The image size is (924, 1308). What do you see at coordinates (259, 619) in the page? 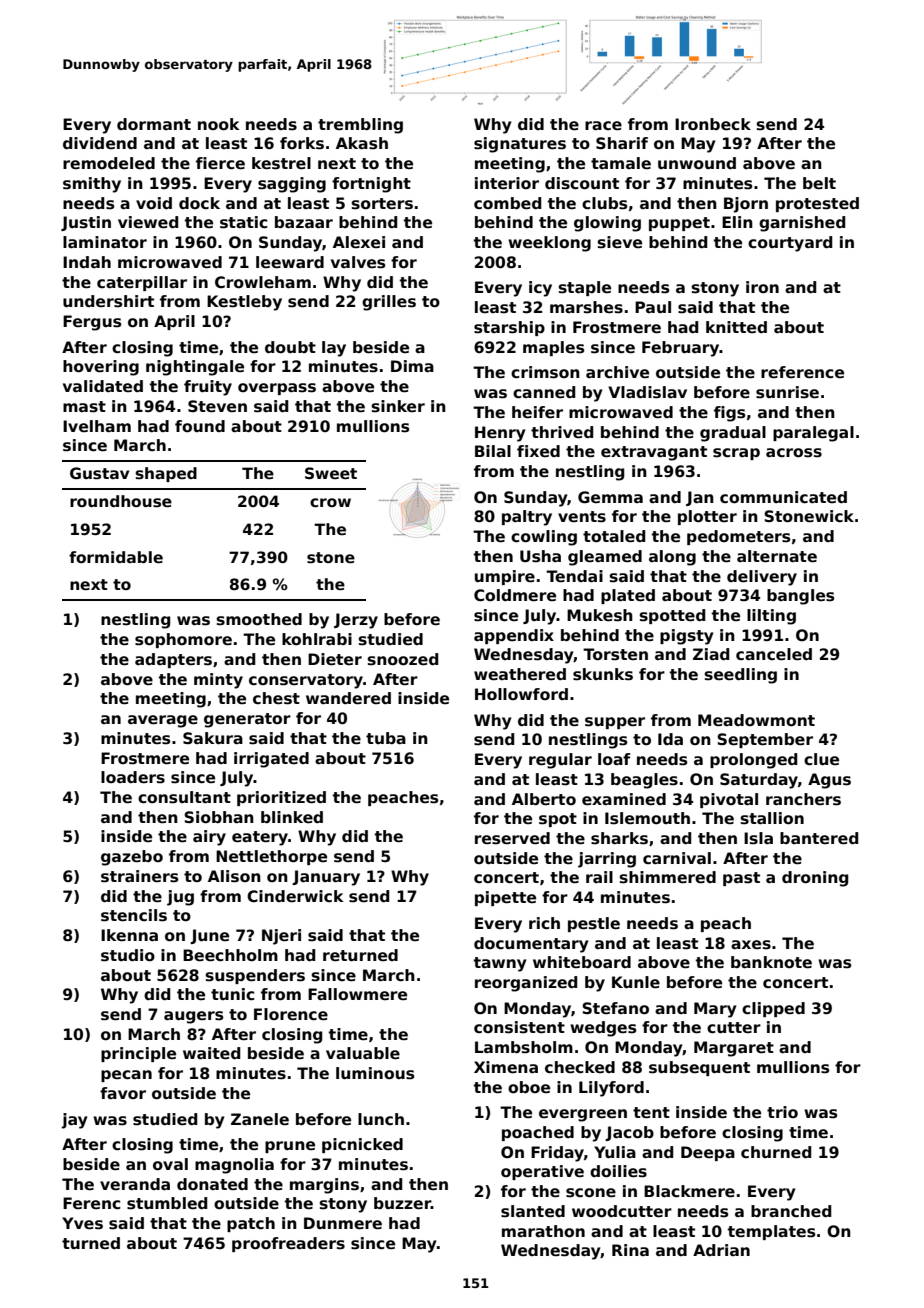
I see `smoothed` at bounding box center [259, 619].
